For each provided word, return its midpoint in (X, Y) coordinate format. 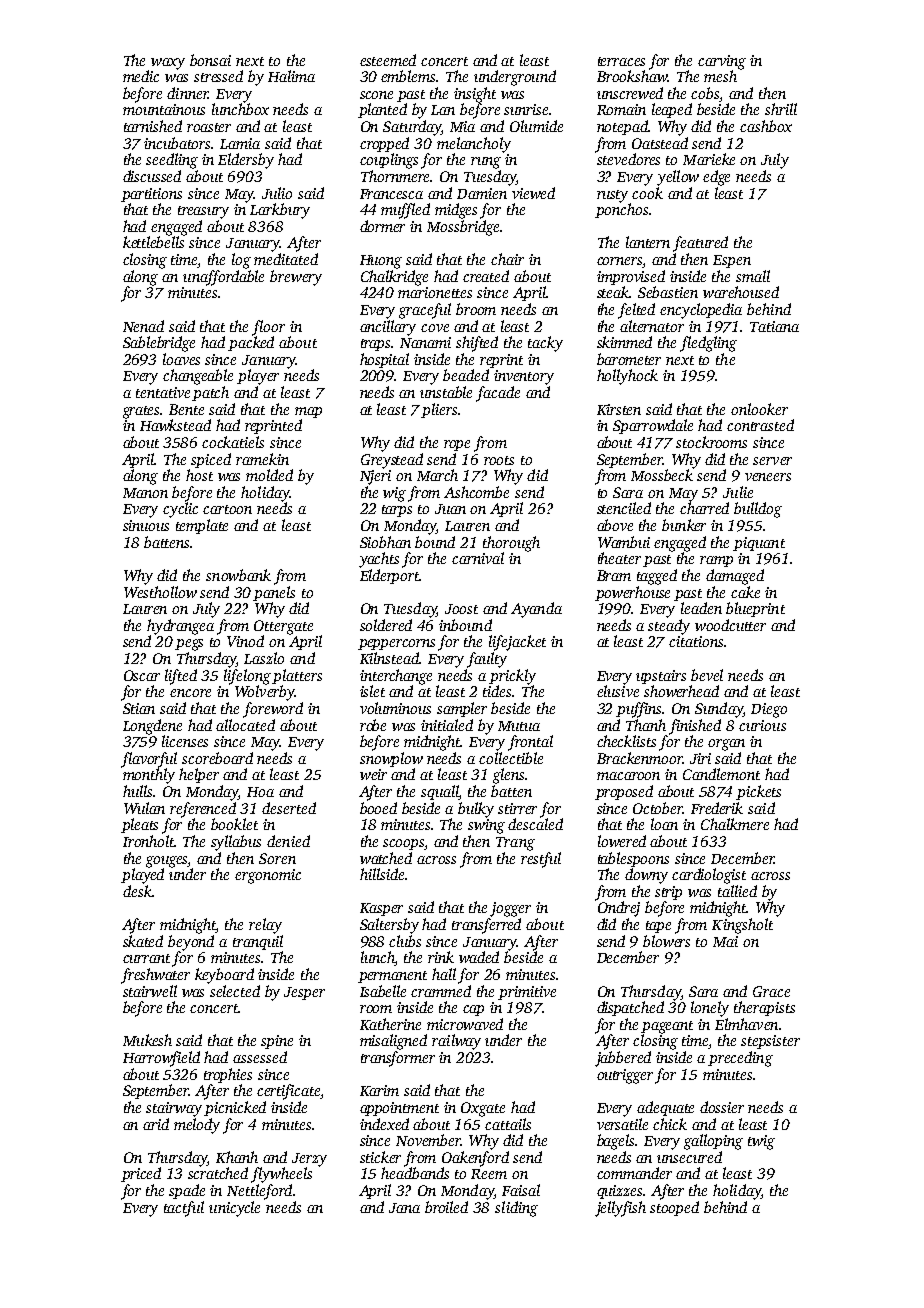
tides (497, 691)
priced (141, 1174)
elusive (618, 691)
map (308, 412)
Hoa (260, 792)
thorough (511, 544)
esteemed (388, 60)
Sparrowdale (653, 426)
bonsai (210, 60)
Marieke (709, 159)
